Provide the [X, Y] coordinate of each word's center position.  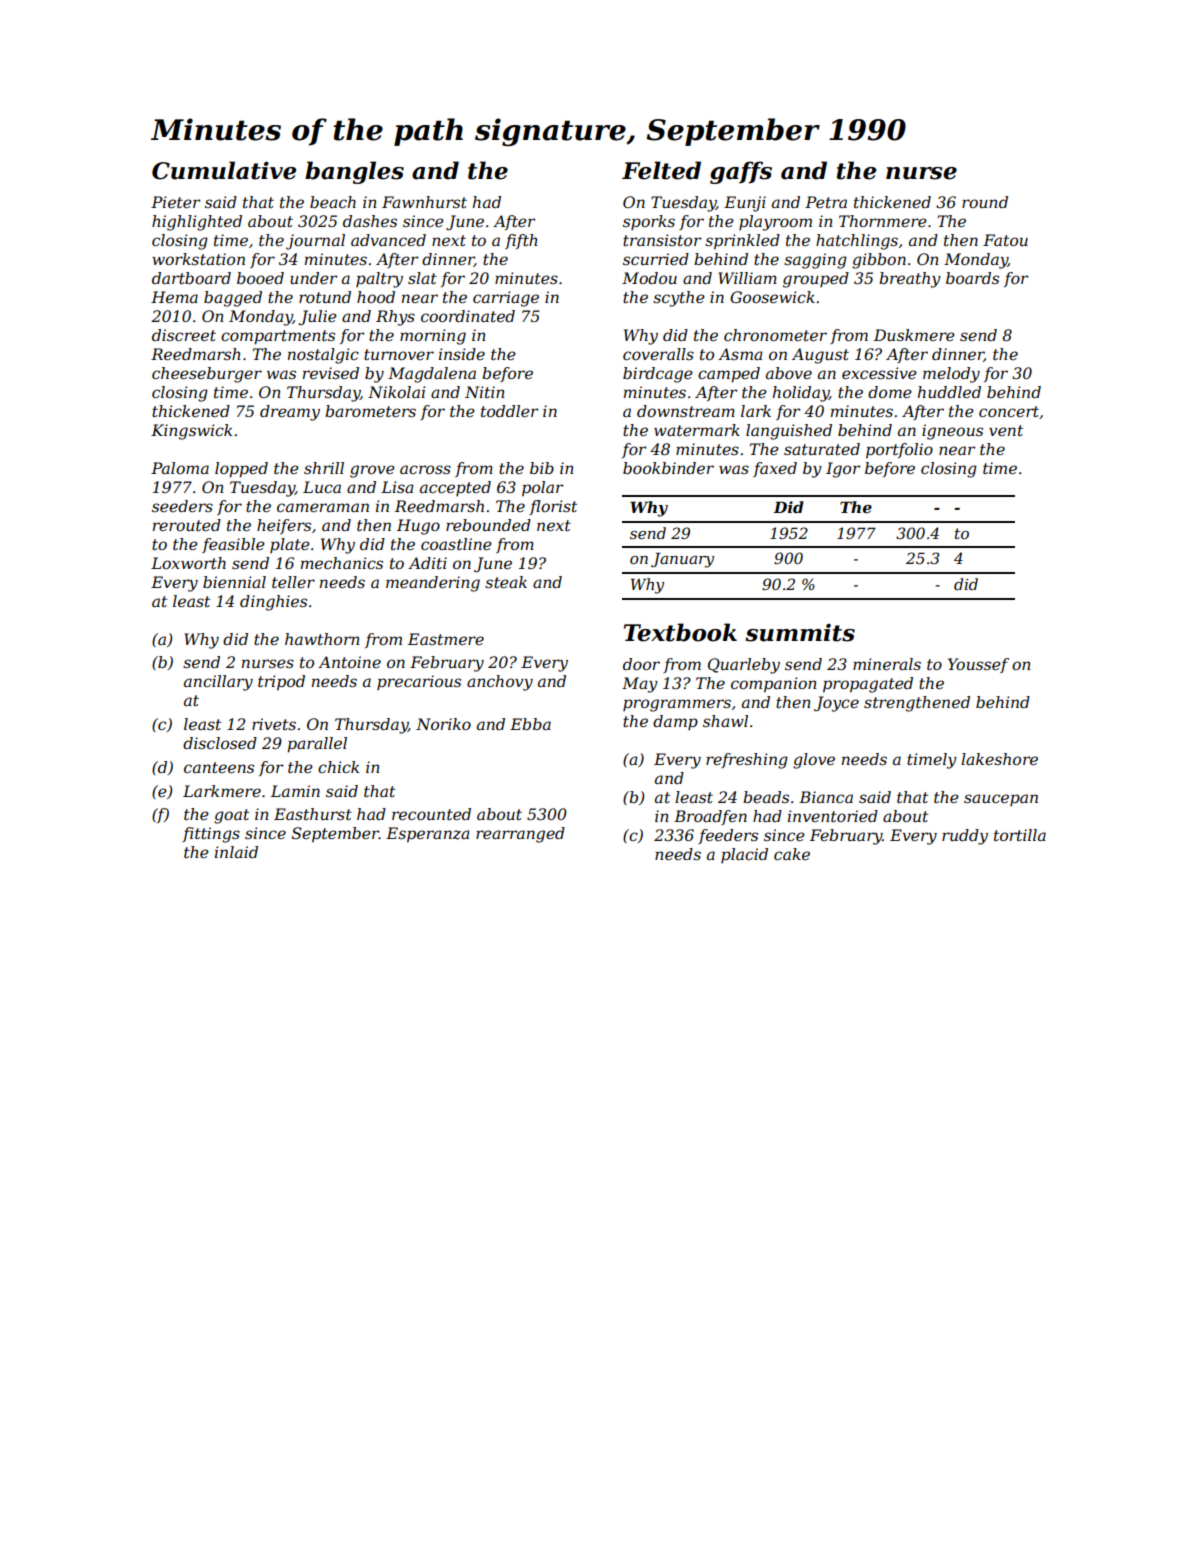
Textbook [680, 632]
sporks [649, 222]
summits [800, 633]
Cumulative [224, 170]
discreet [184, 335]
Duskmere [914, 335]
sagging [815, 261]
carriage [506, 299]
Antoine [349, 662]
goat [231, 816]
